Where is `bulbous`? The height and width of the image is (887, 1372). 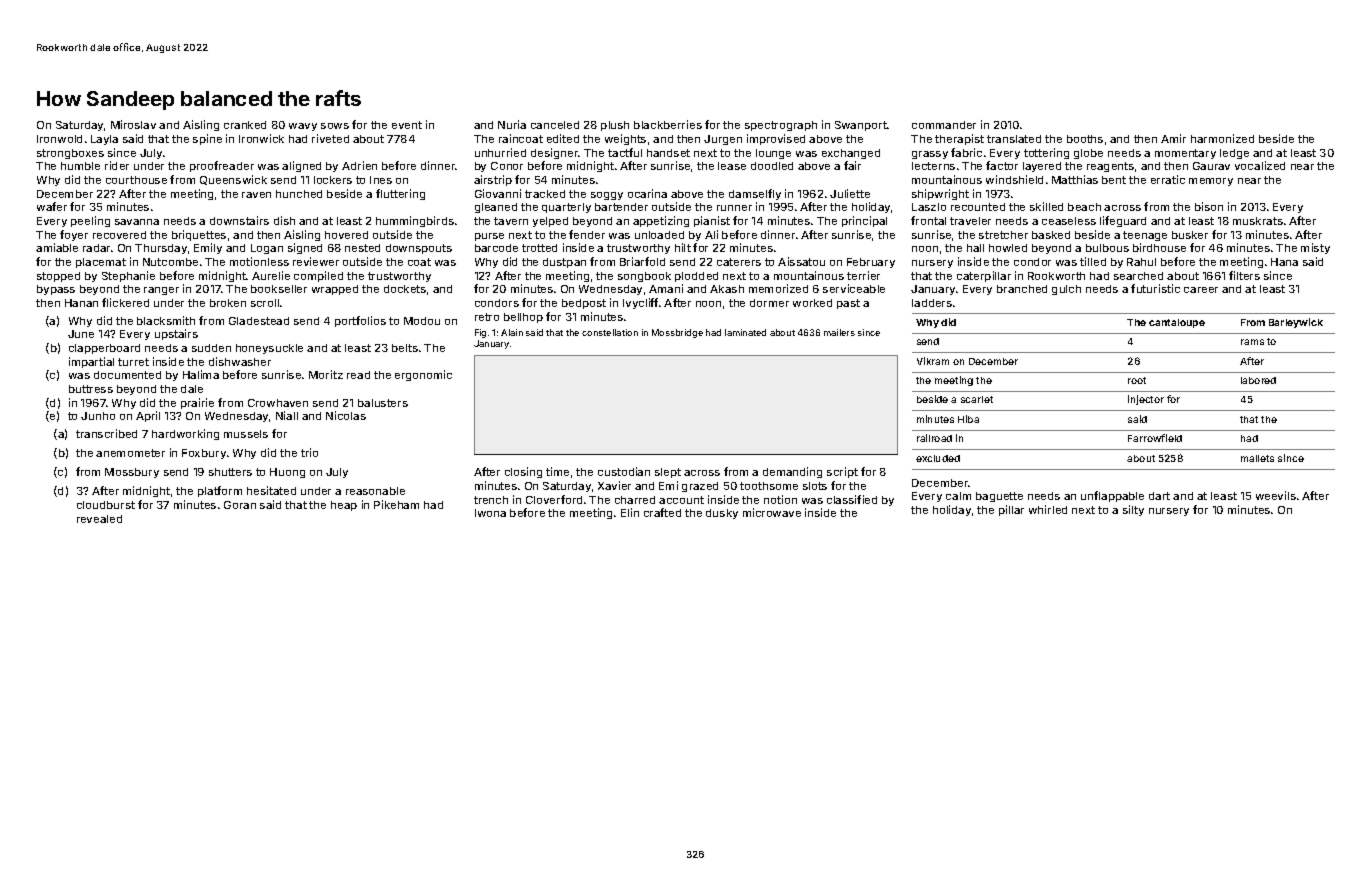 bulbous is located at coordinates (1107, 248).
